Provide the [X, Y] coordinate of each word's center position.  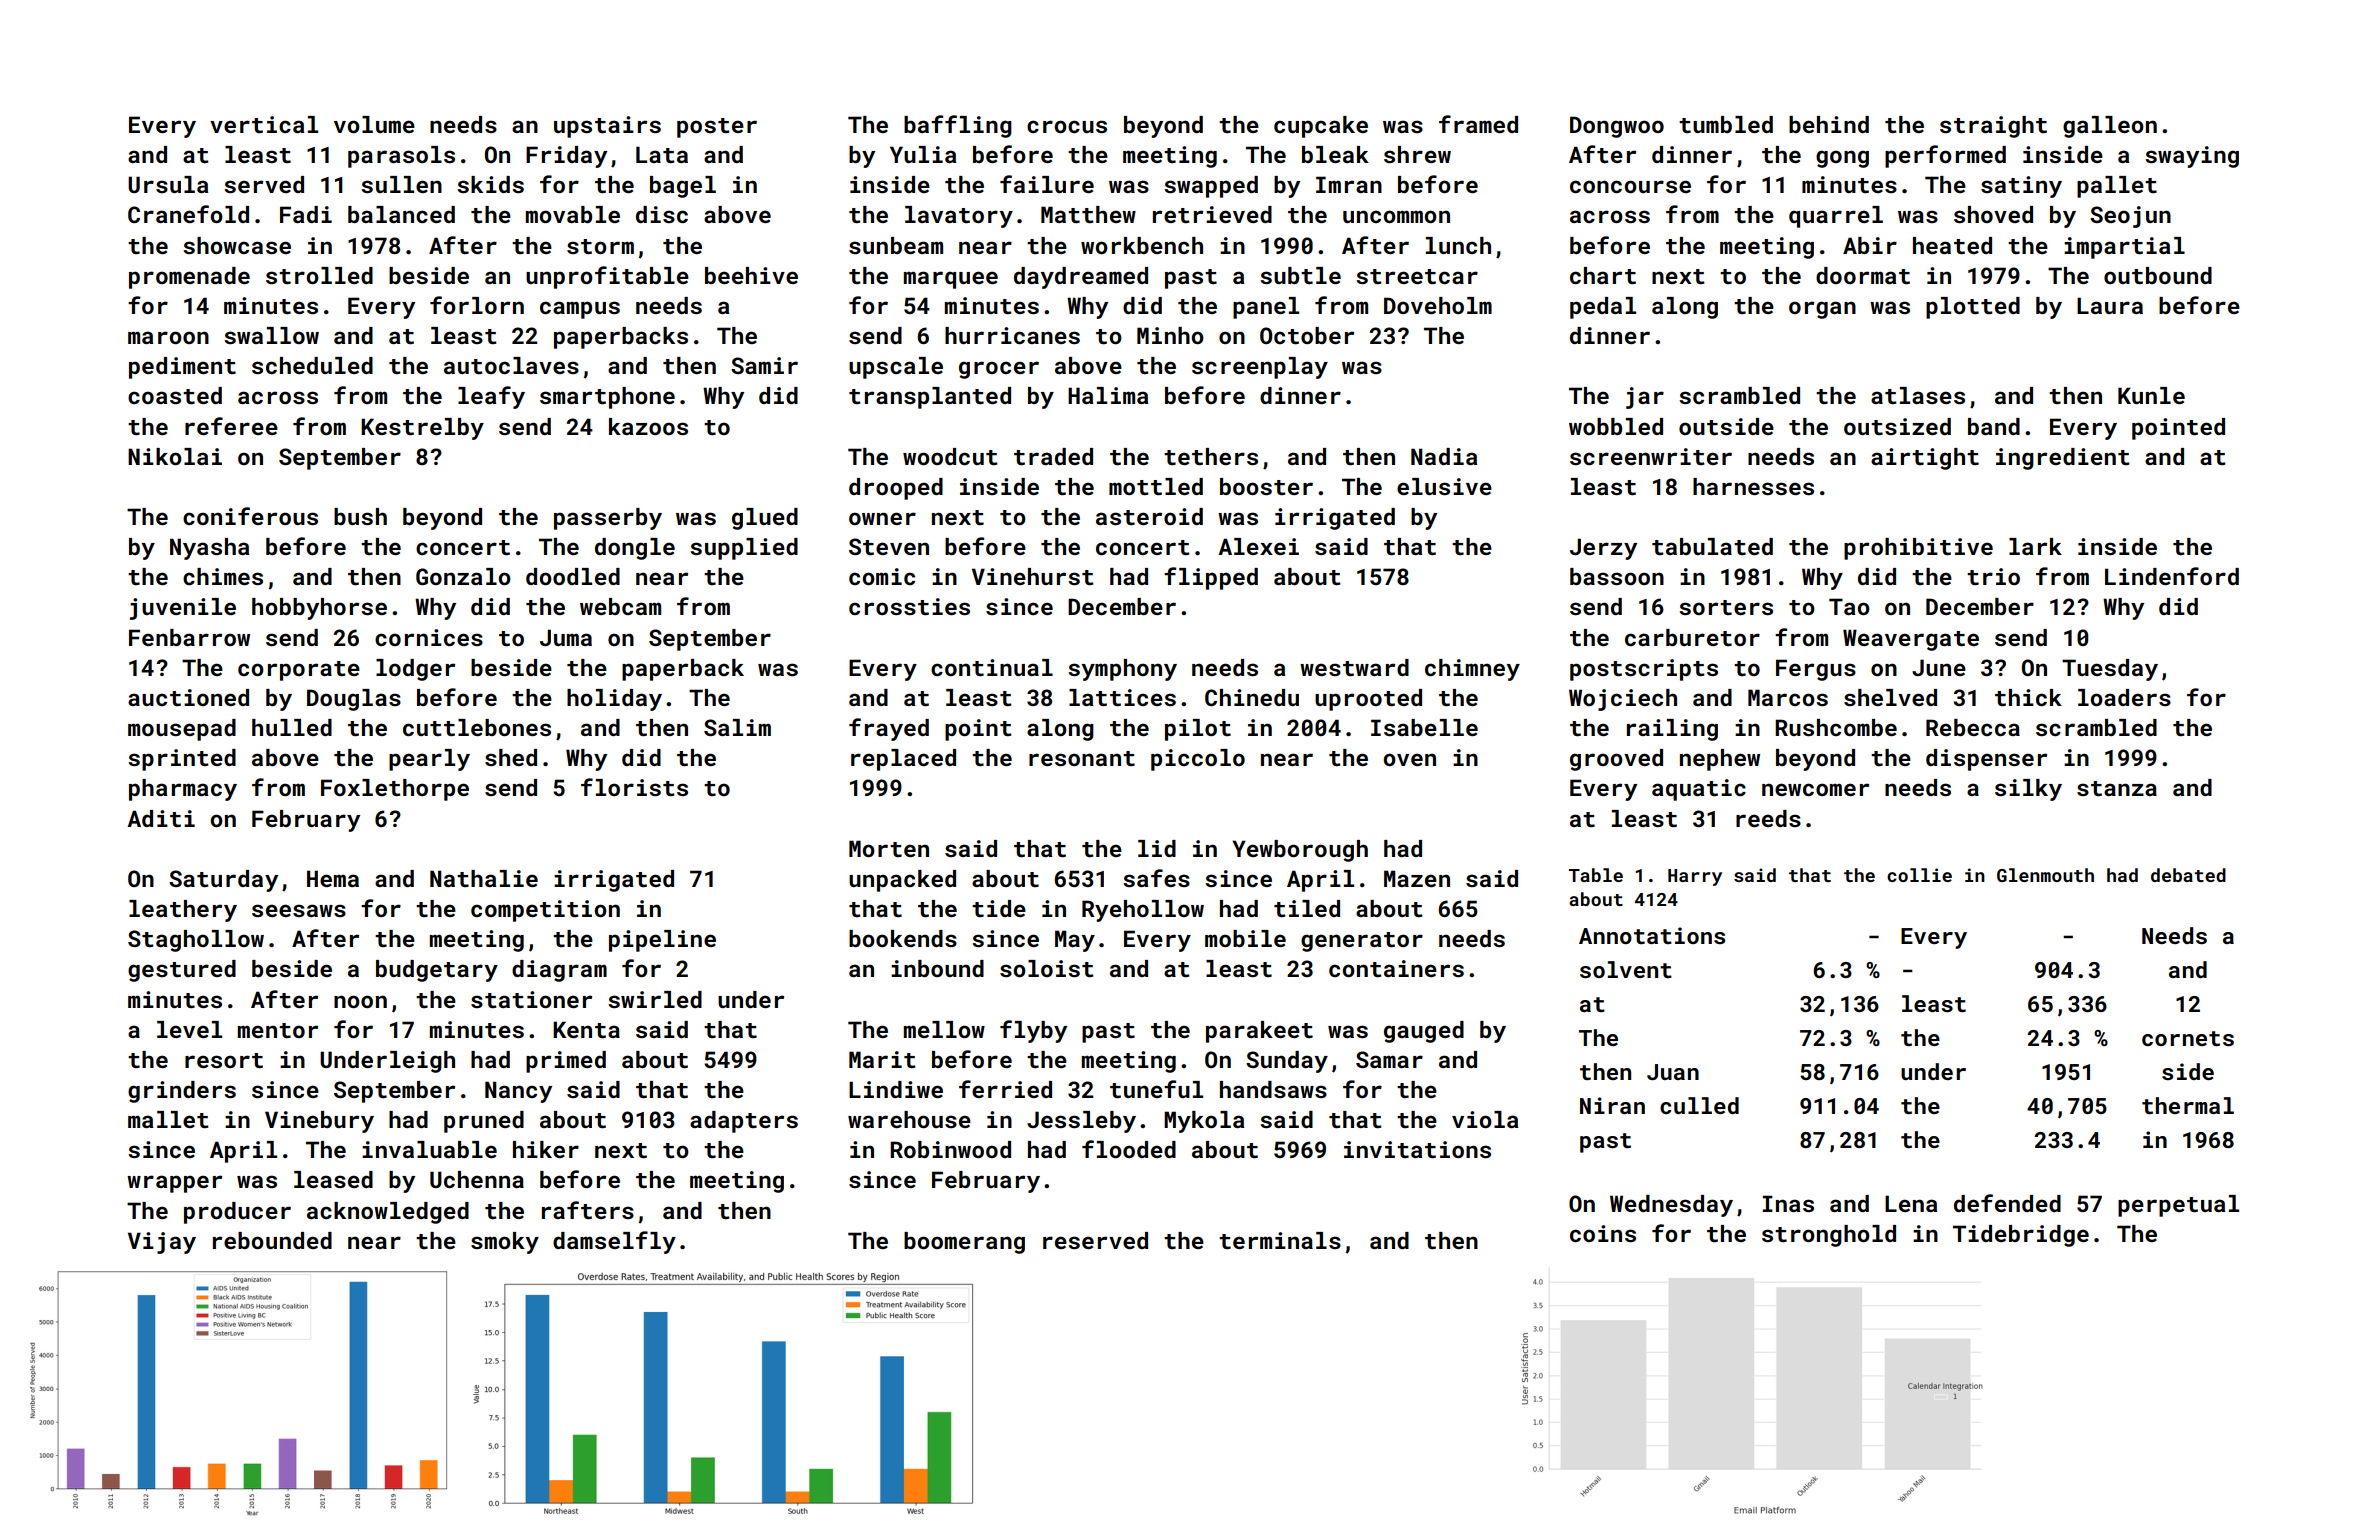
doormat [1863, 275]
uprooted [1368, 700]
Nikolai [175, 456]
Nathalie [484, 878]
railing [1672, 730]
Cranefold [188, 214]
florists [634, 787]
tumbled [1726, 124]
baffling [958, 126]
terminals [1280, 1240]
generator [1362, 942]
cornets [2188, 1038]
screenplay [1260, 368]
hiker [546, 1149]
